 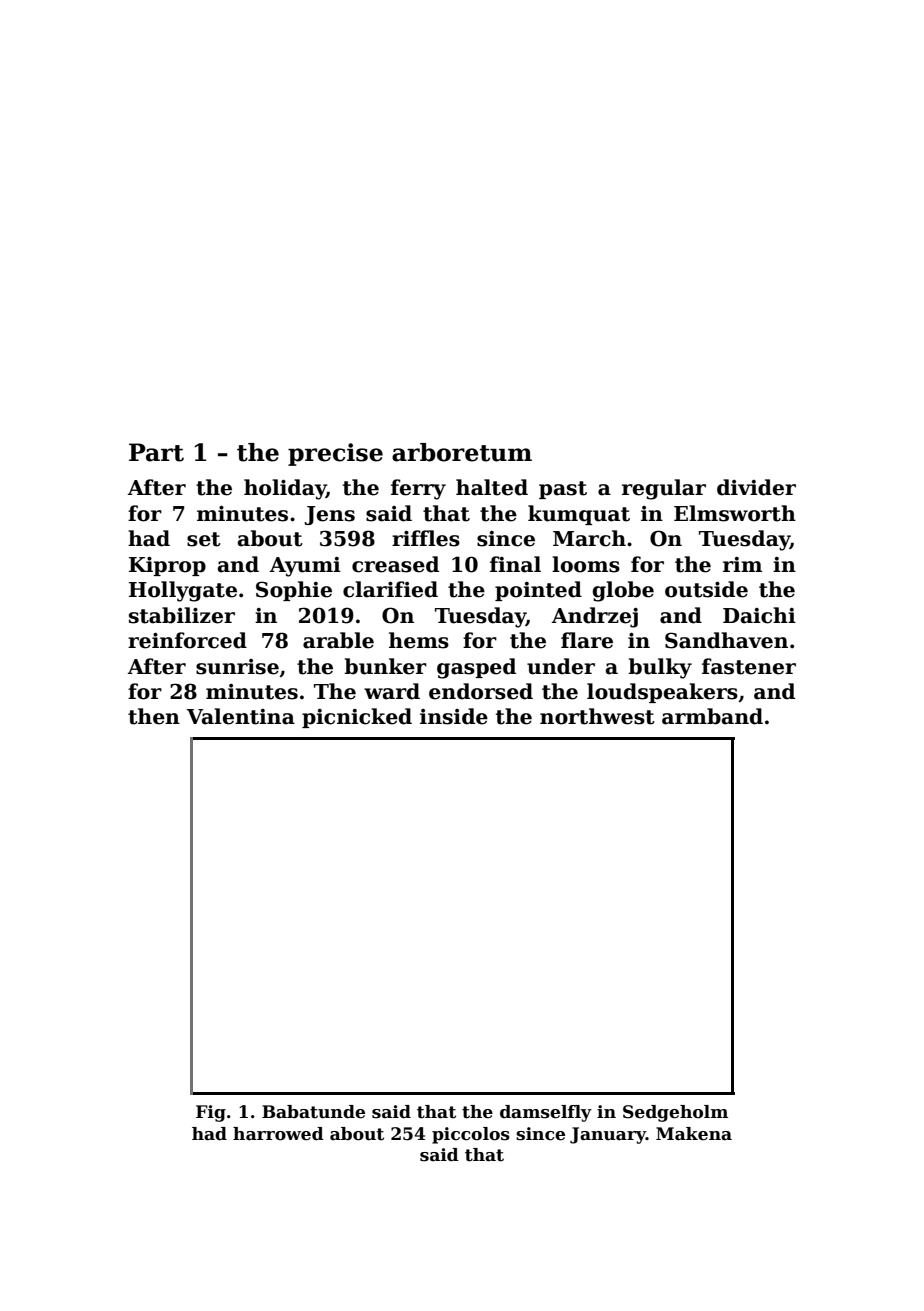 What do you see at coordinates (237, 667) in the document?
I see `sunrise` at bounding box center [237, 667].
